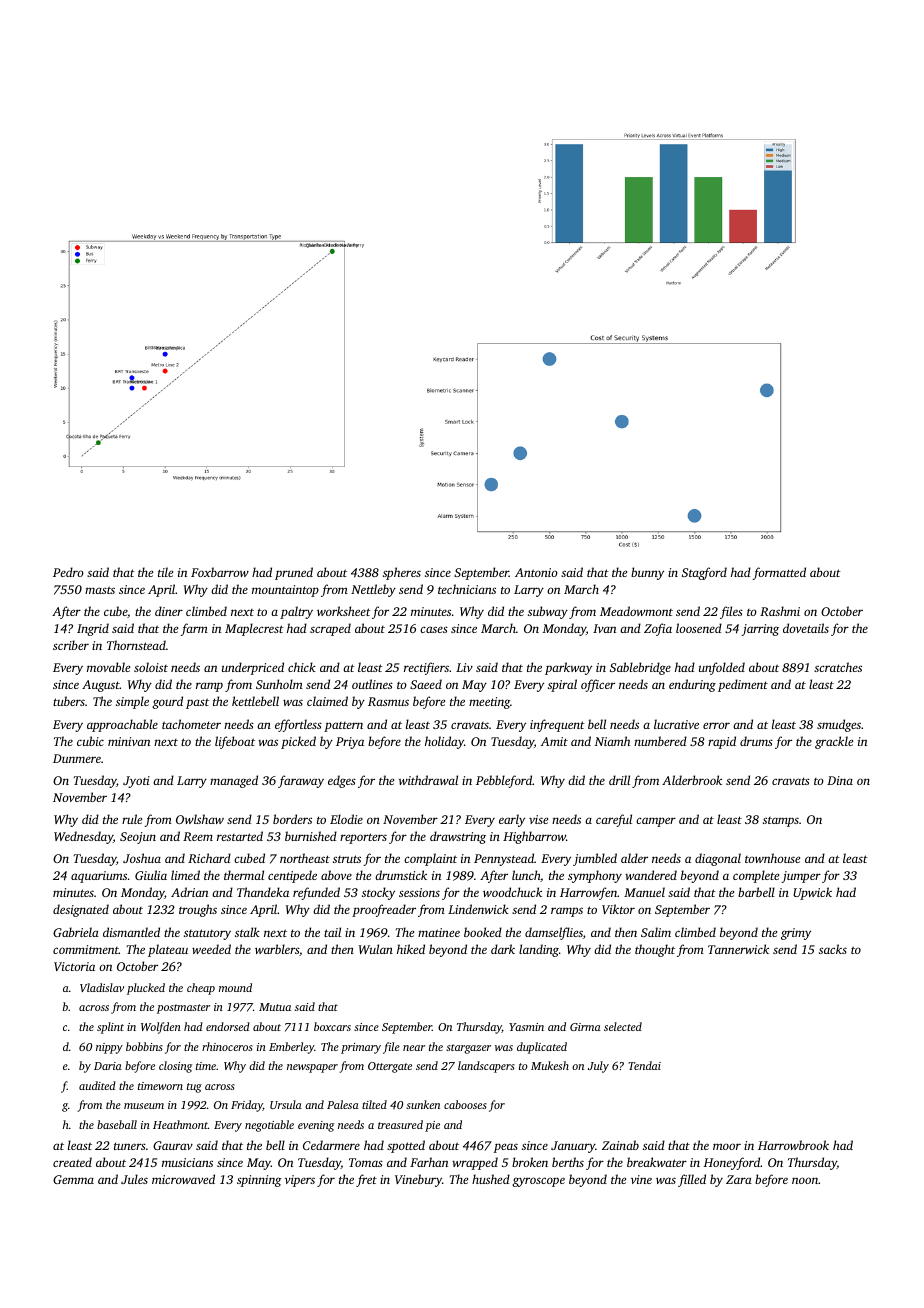  What do you see at coordinates (779, 573) in the screenshot?
I see `formatted` at bounding box center [779, 573].
